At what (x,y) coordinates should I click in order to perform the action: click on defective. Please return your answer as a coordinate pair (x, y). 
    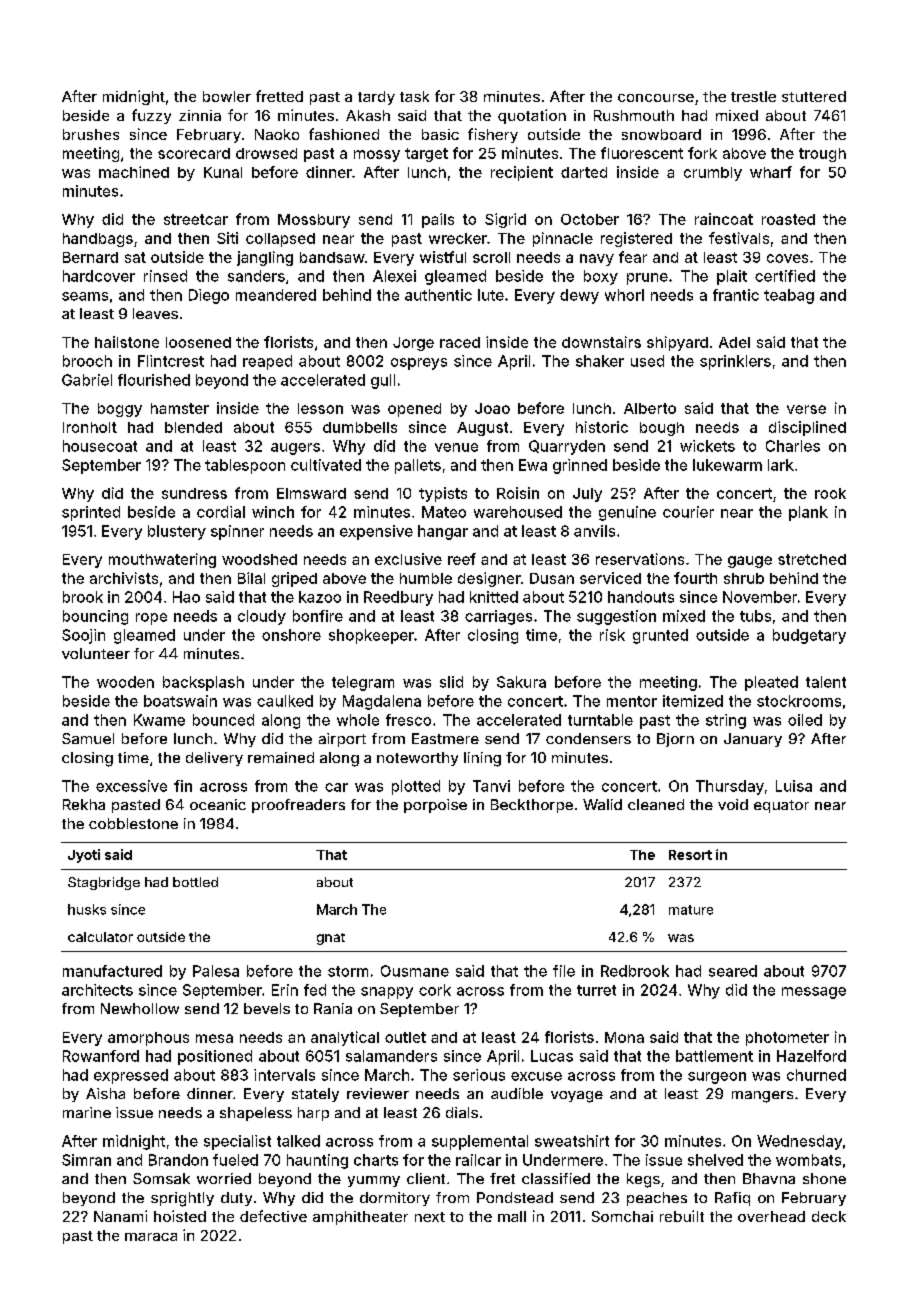
    Looking at the image, I should click on (273, 1216).
